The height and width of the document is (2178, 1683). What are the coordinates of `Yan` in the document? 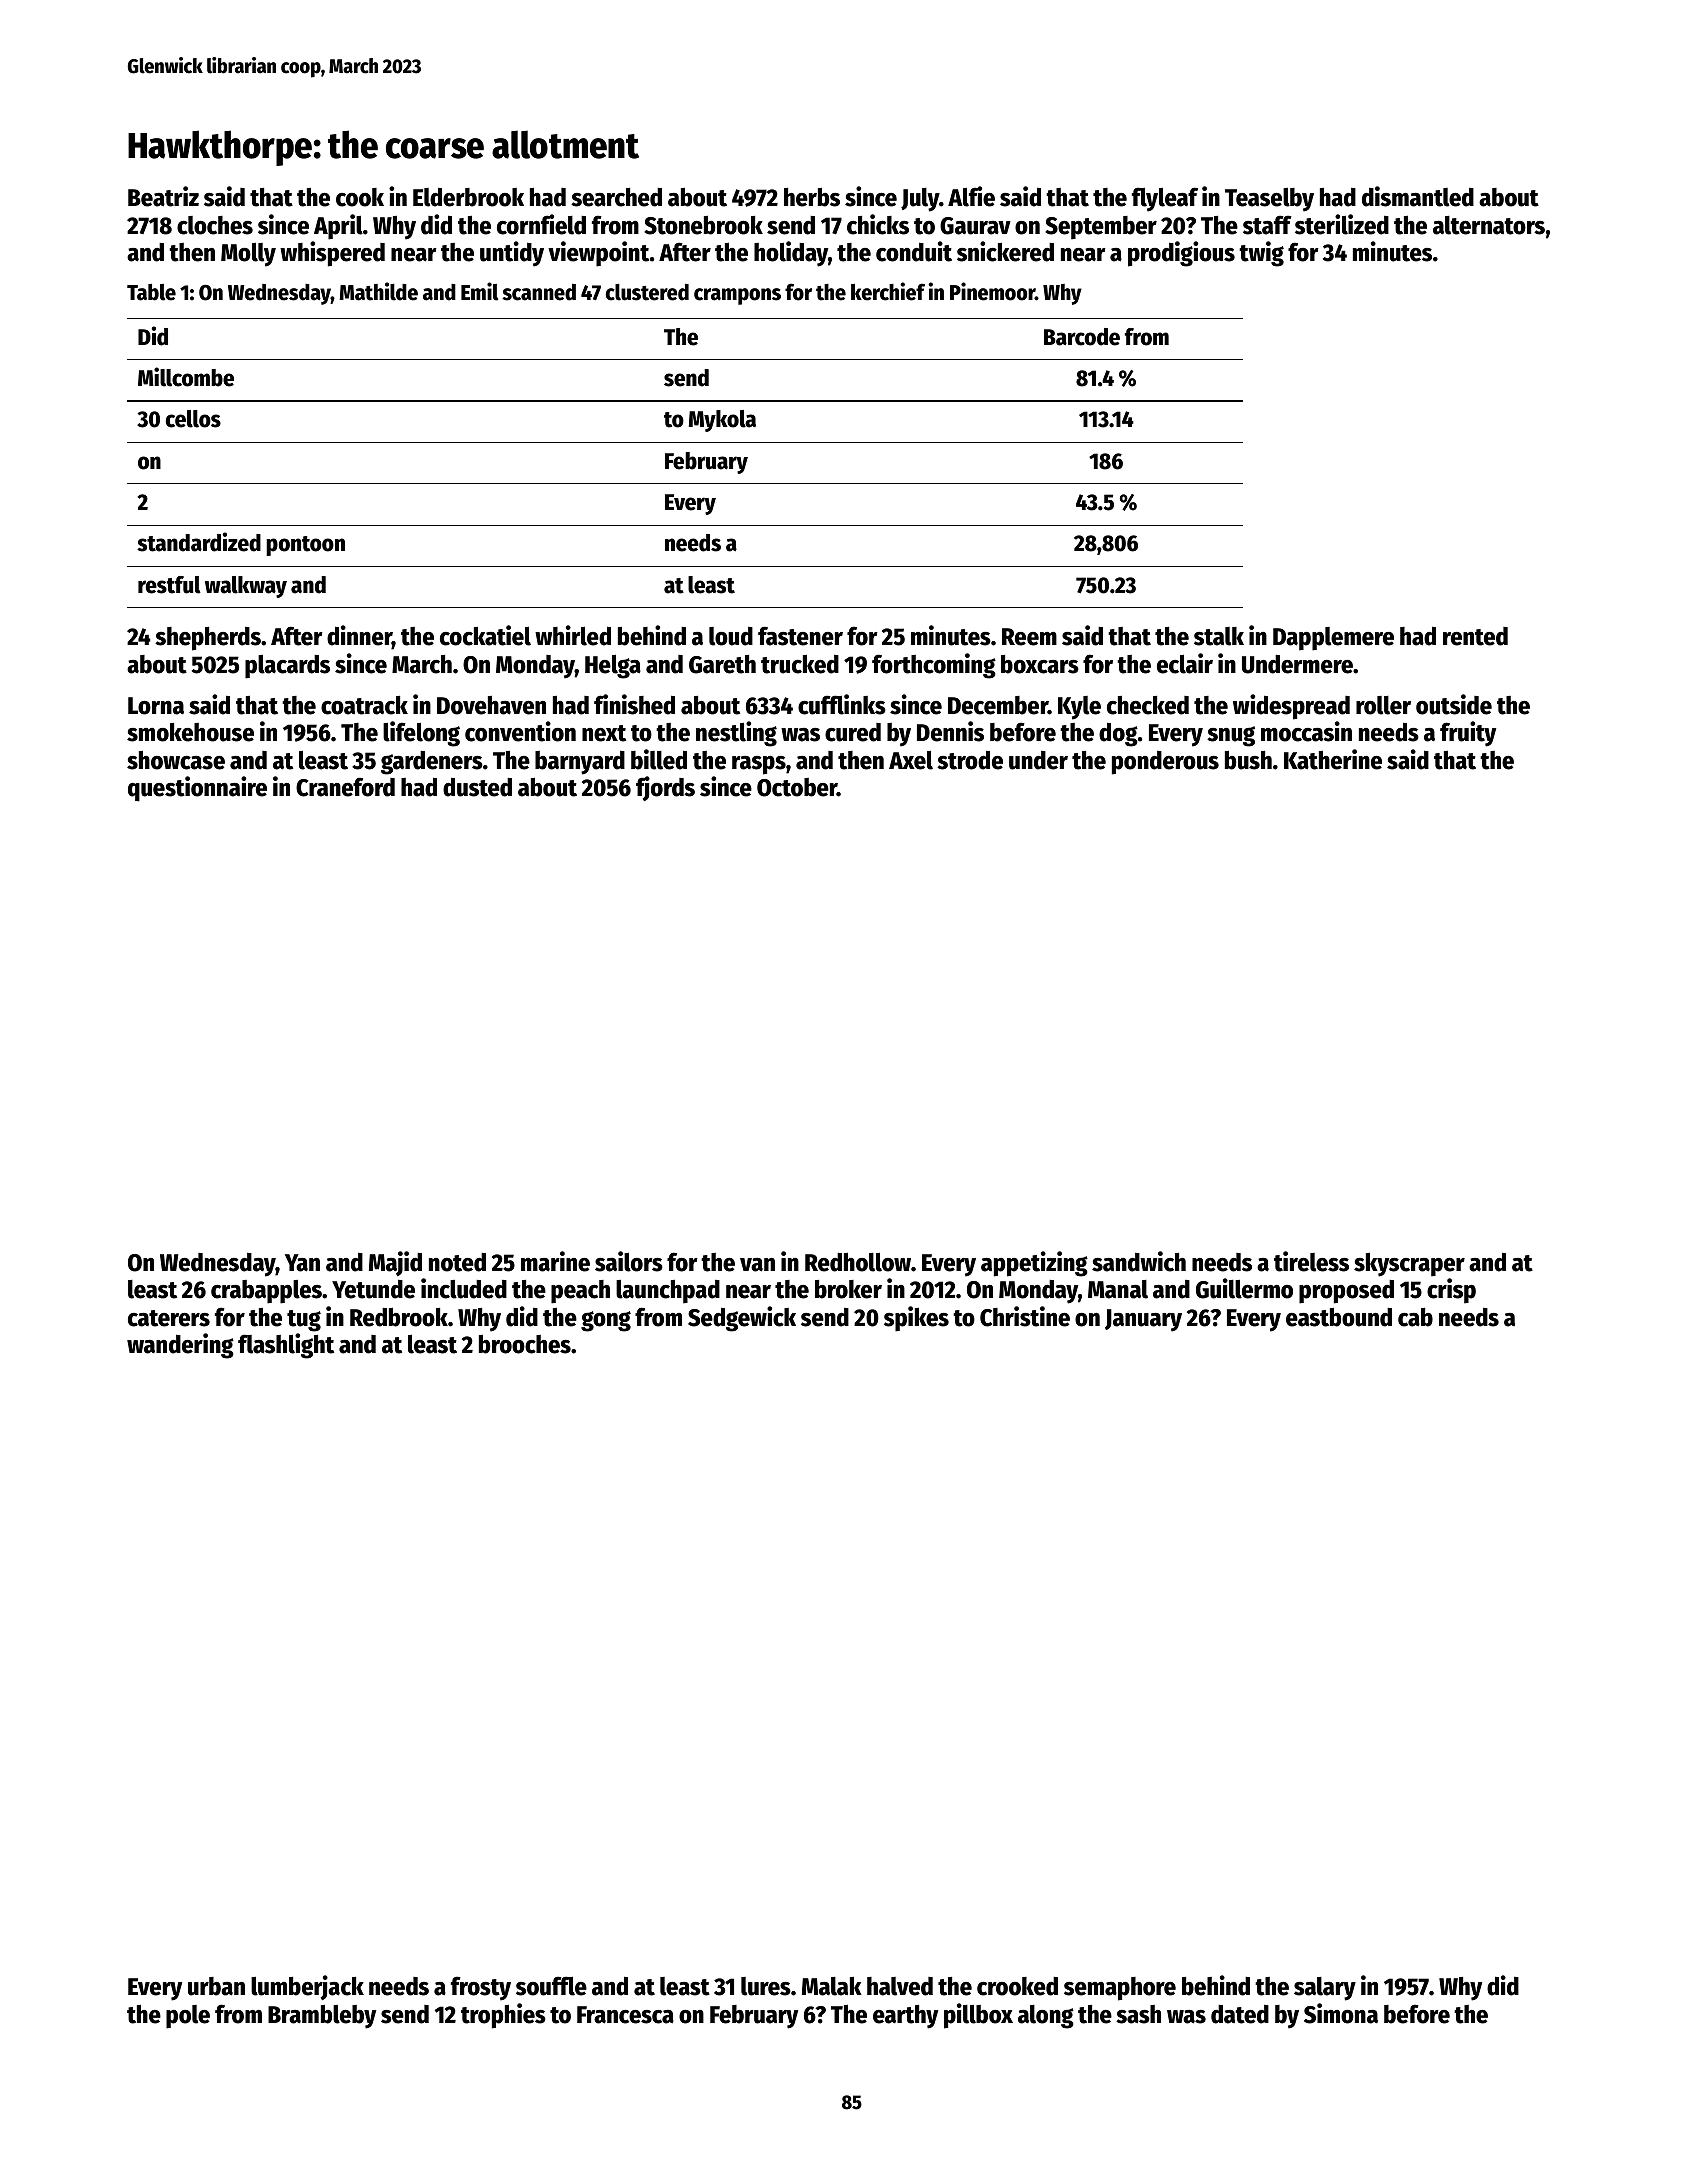 It's located at (302, 1263).
